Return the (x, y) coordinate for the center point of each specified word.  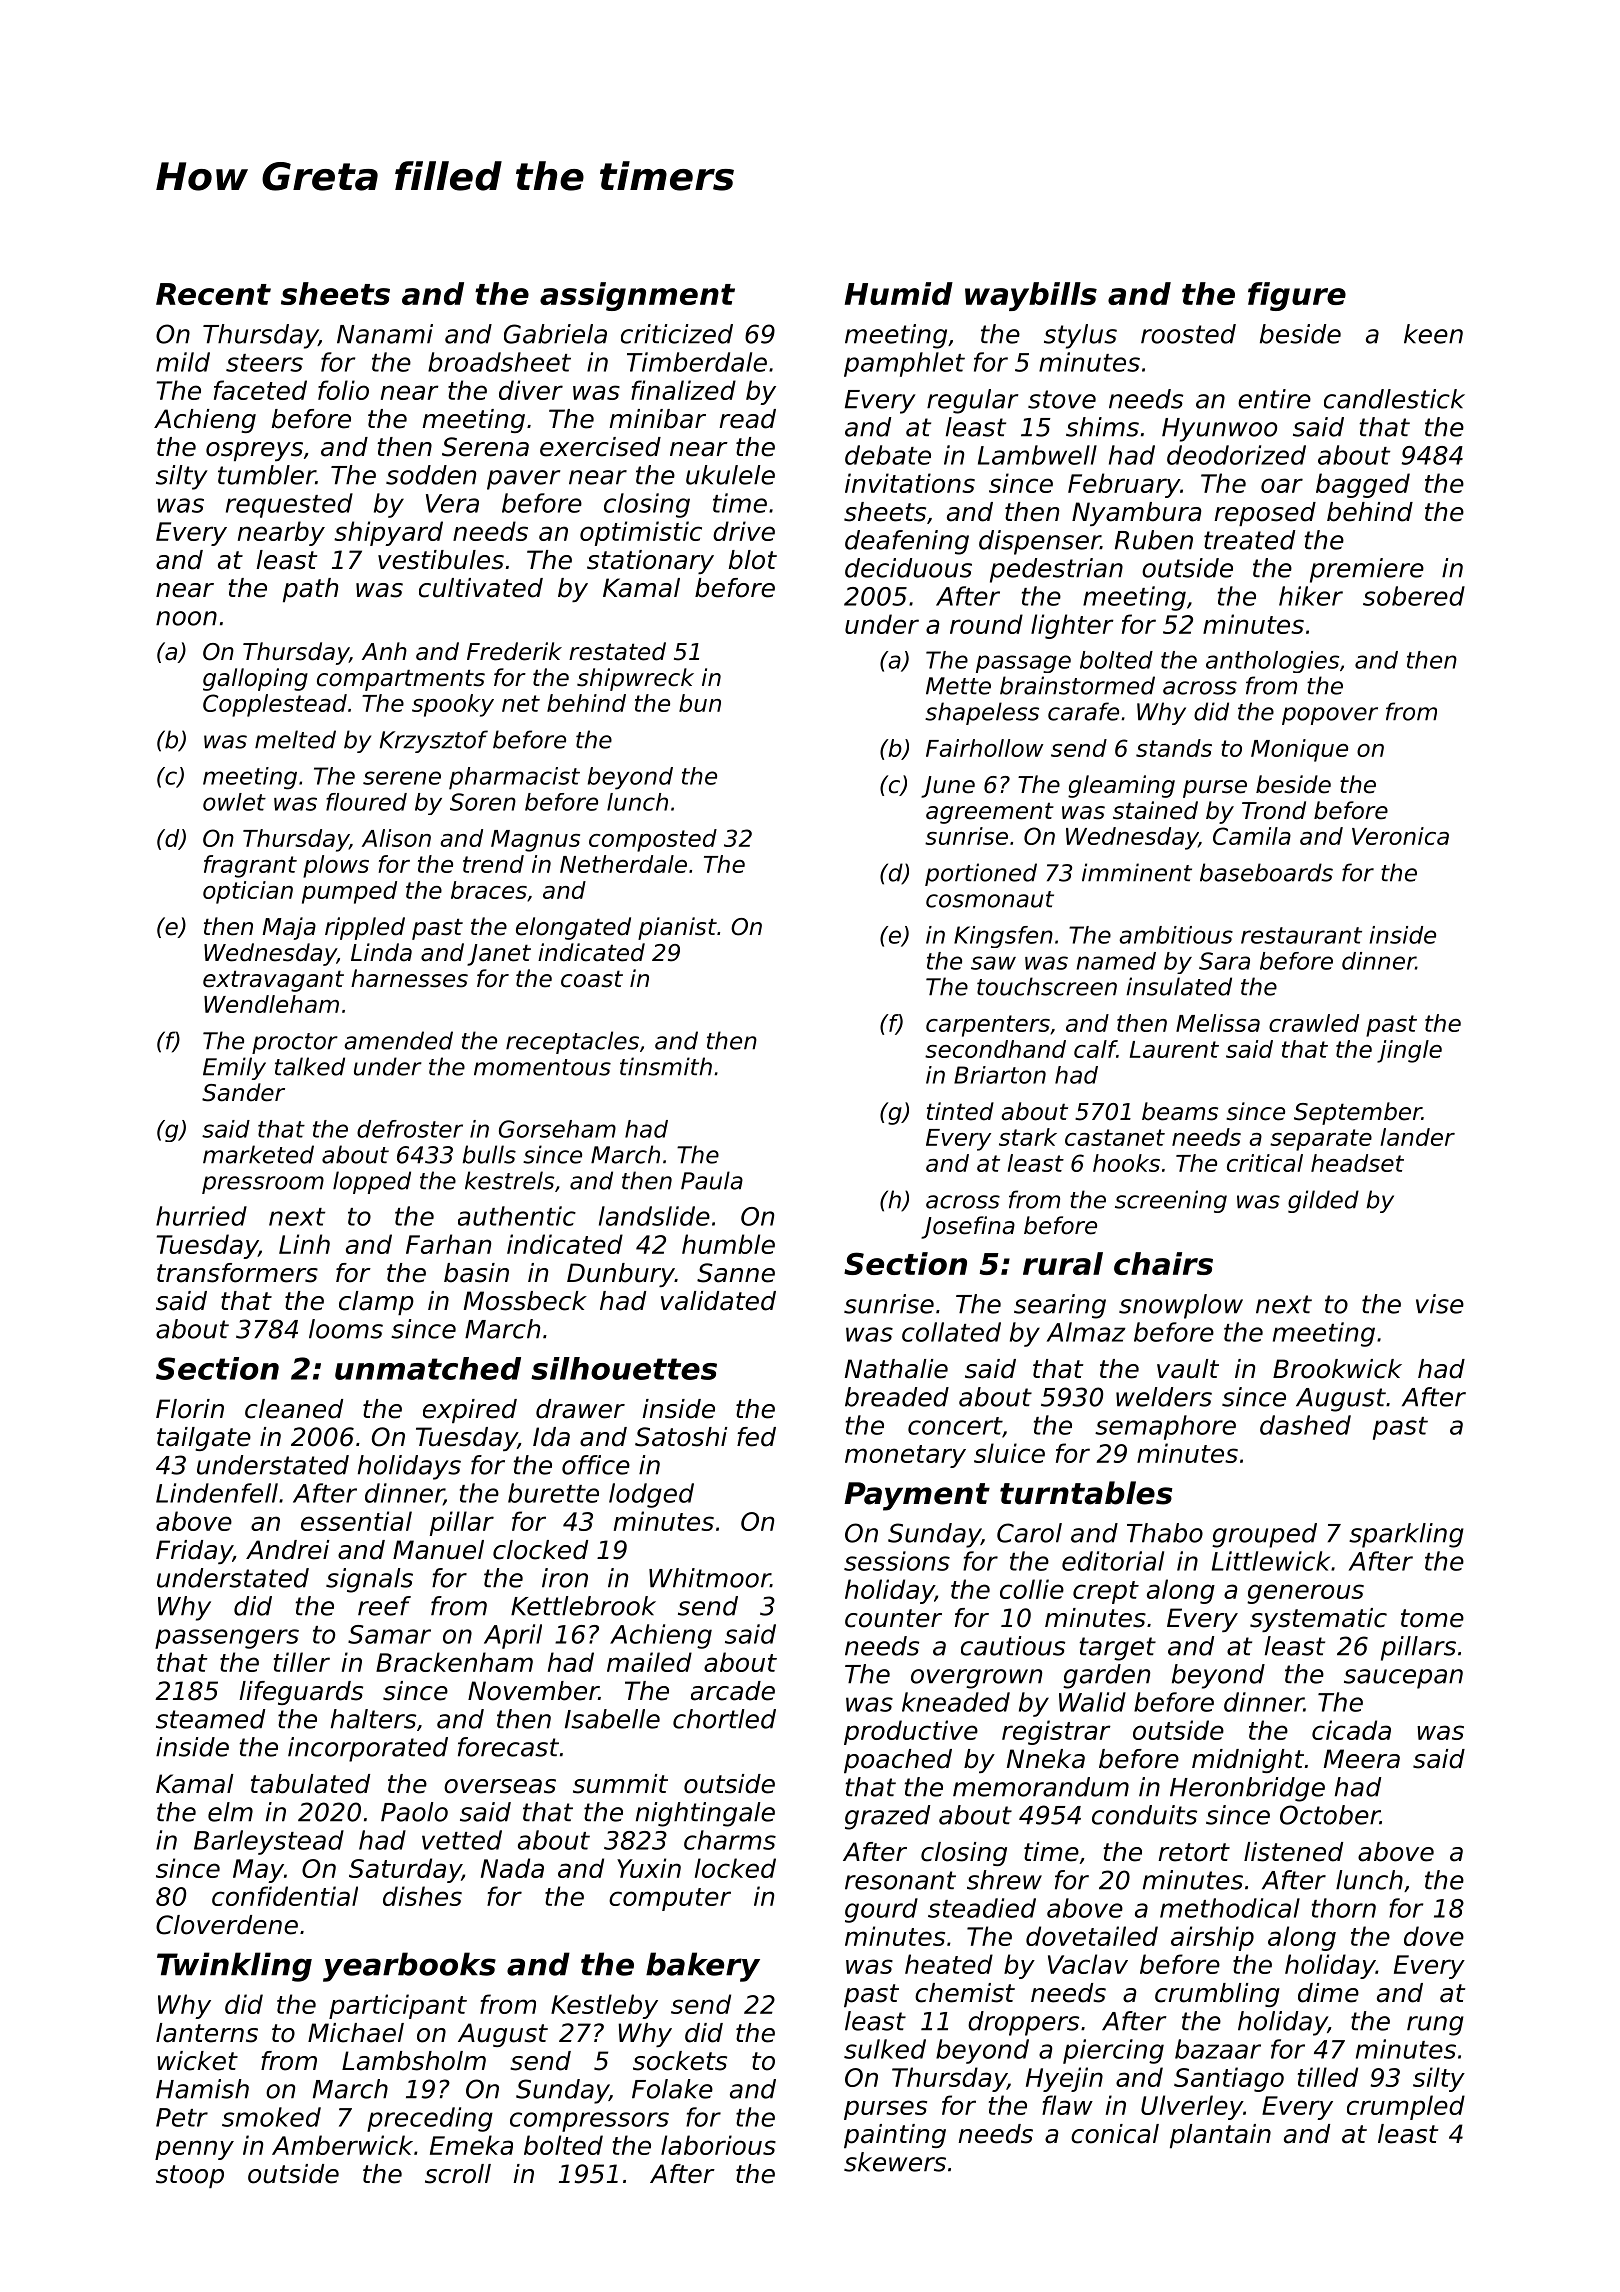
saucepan (1403, 1679)
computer (670, 1899)
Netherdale (623, 864)
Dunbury (621, 1275)
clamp (376, 1303)
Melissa (1218, 1023)
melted (295, 739)
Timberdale (697, 362)
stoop (190, 2176)
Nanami (385, 334)
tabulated (310, 1784)
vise (1440, 1304)
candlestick (1394, 399)
